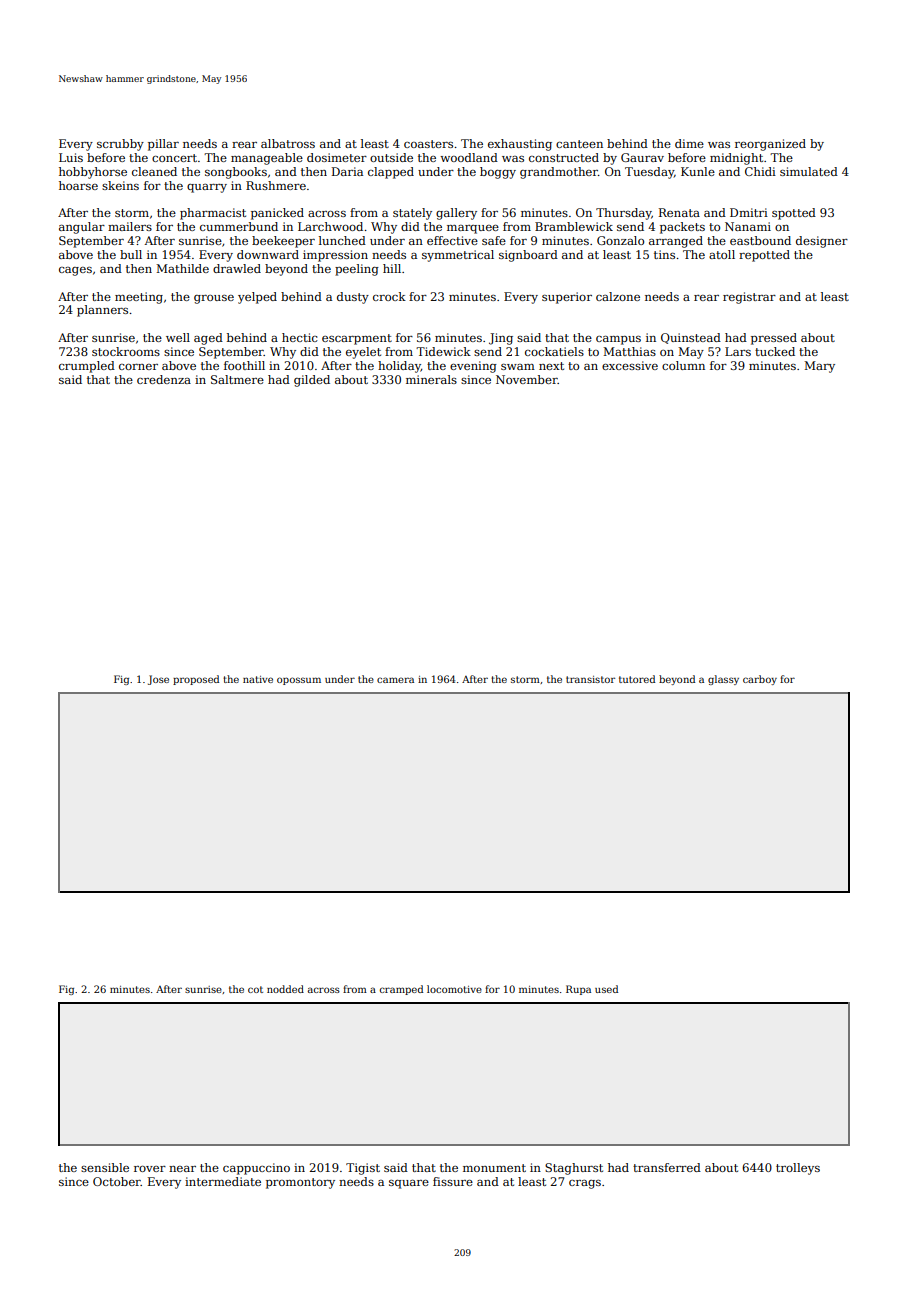  Describe the element at coordinates (255, 989) in the image. I see `cot` at that location.
